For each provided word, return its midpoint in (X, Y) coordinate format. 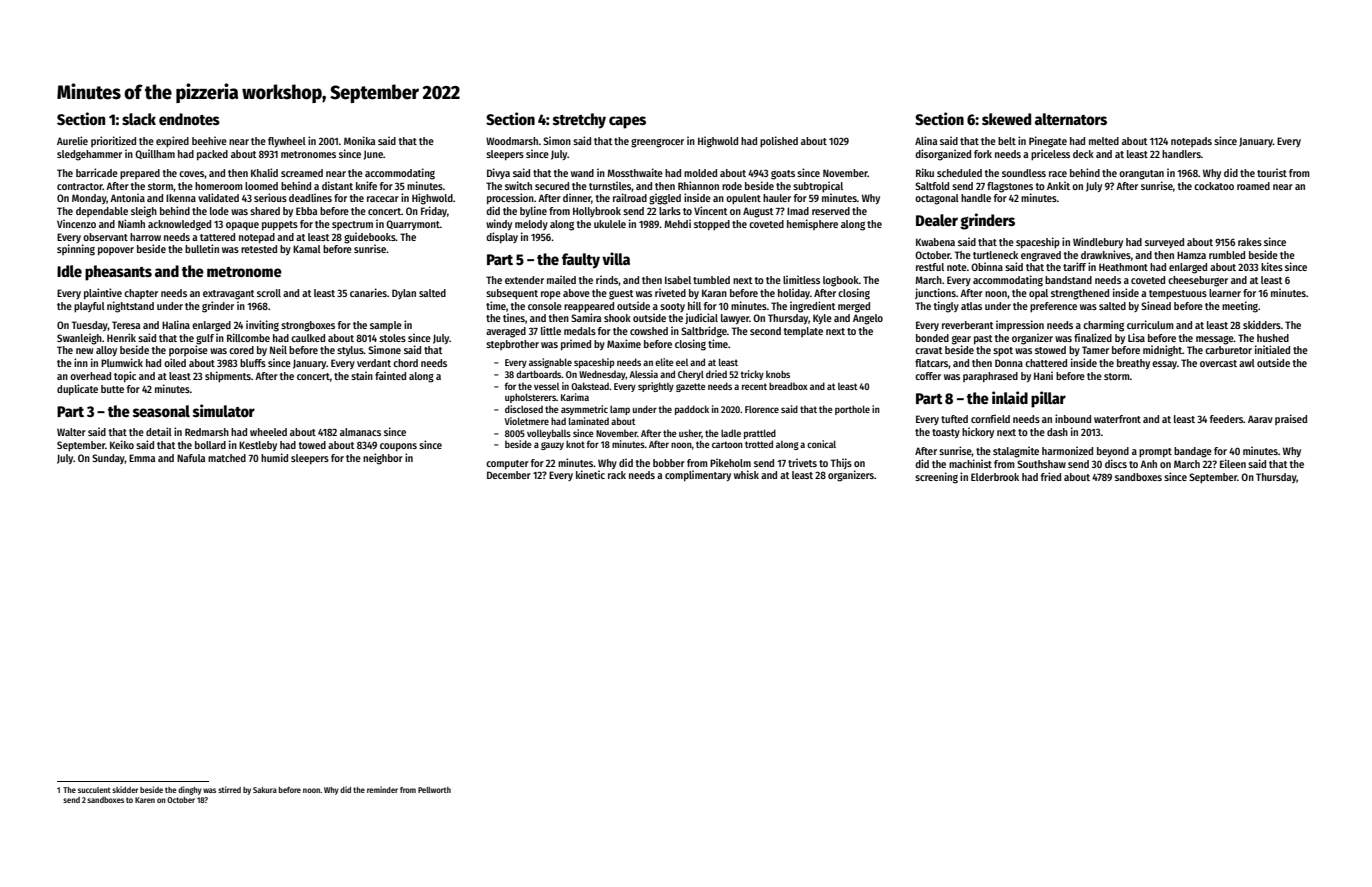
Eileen (1233, 463)
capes (627, 122)
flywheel (287, 142)
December (509, 475)
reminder (382, 789)
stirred (229, 789)
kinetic (590, 474)
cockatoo (1214, 186)
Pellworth (434, 790)
